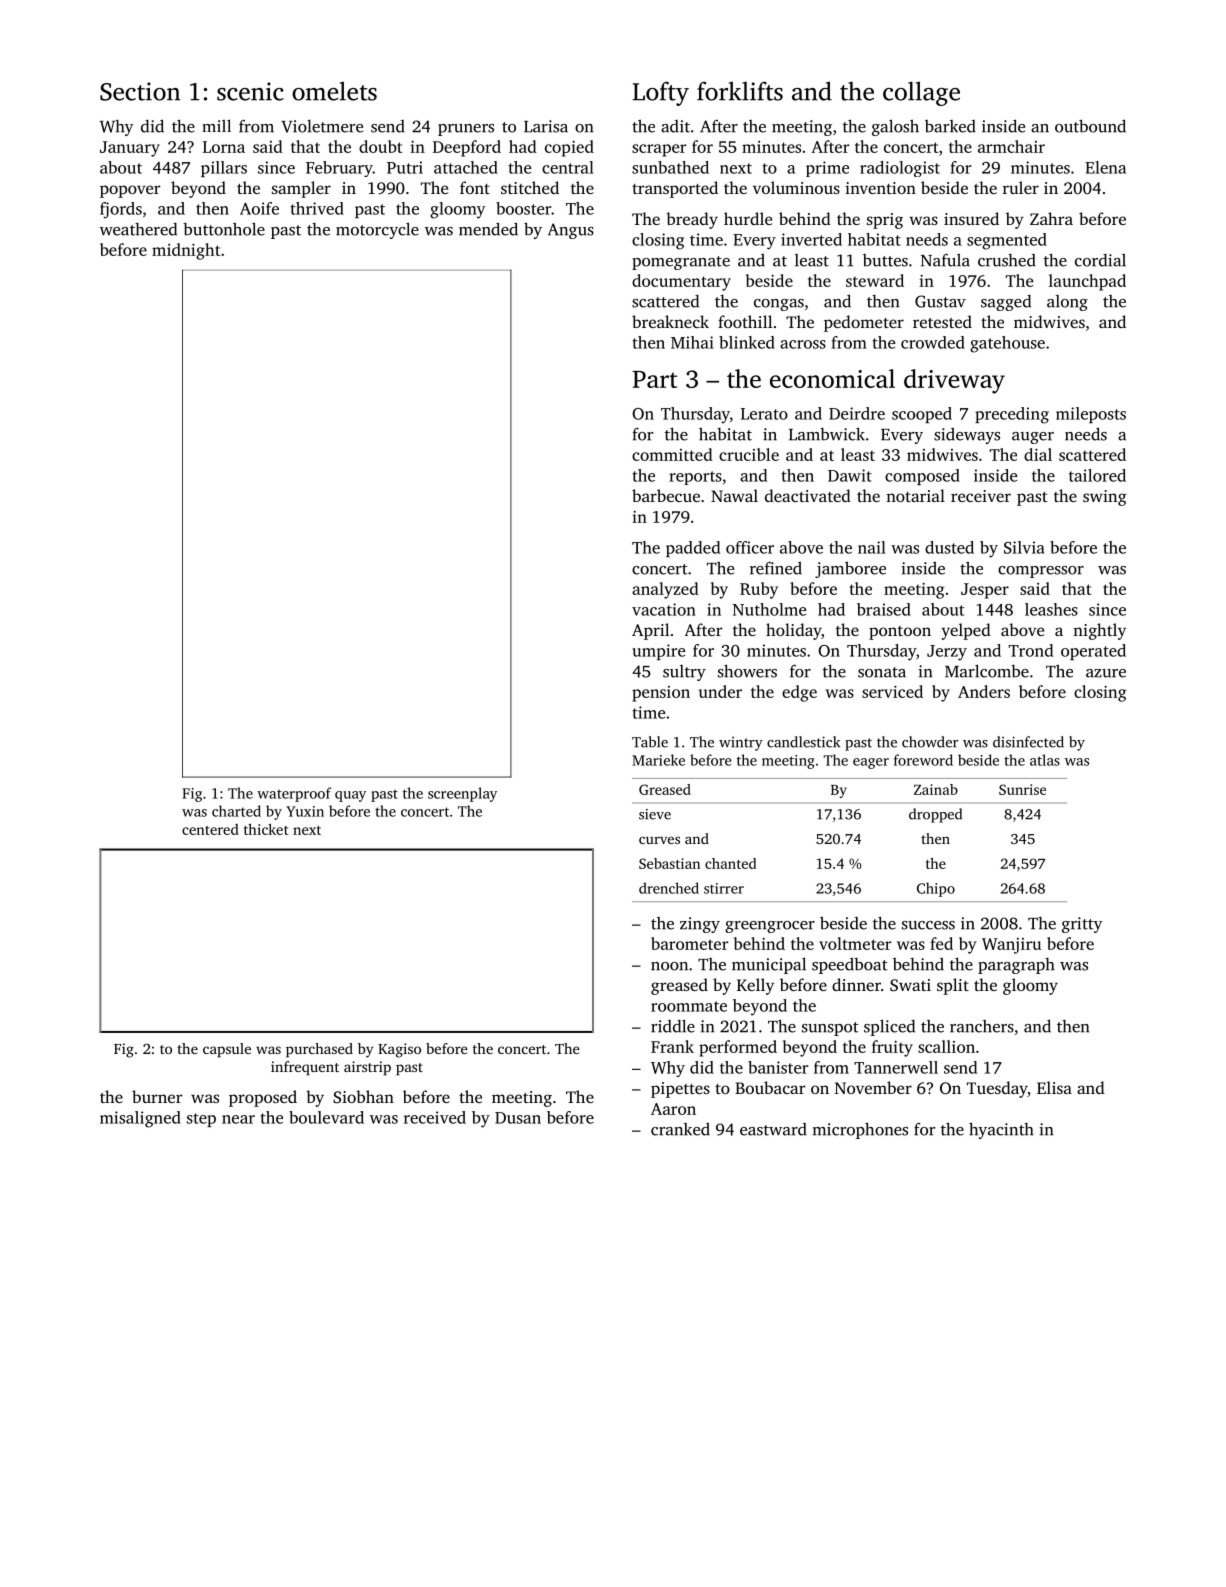 The width and height of the screenshot is (1226, 1587). I want to click on quay, so click(350, 796).
